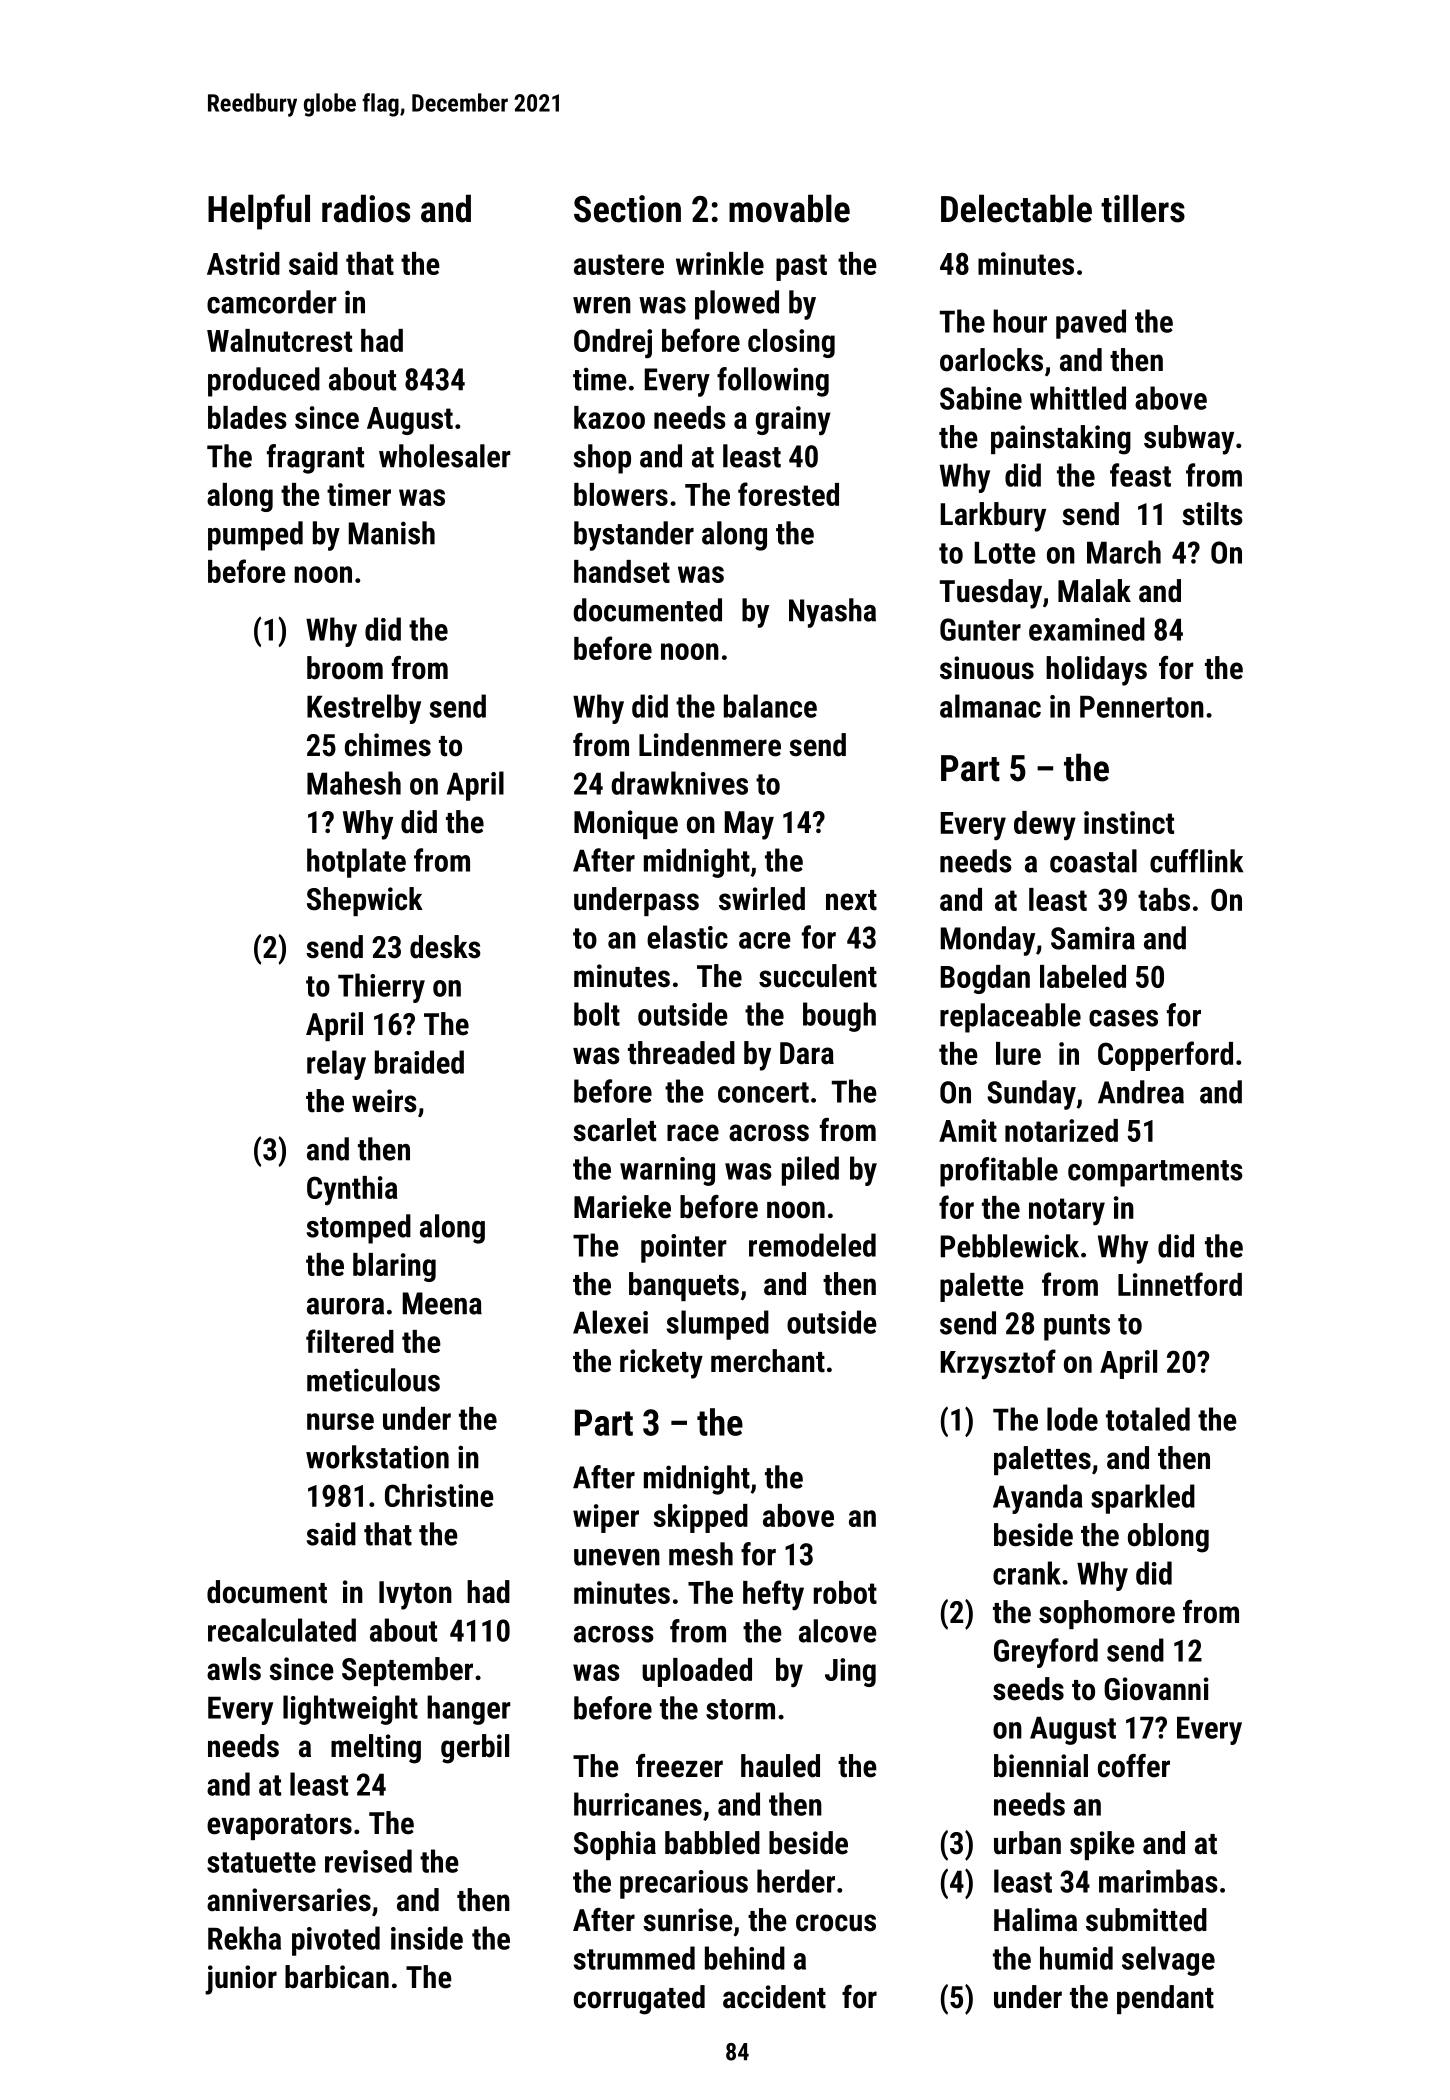 The image size is (1450, 2100). Describe the element at coordinates (1016, 208) in the screenshot. I see `Delectable` at that location.
